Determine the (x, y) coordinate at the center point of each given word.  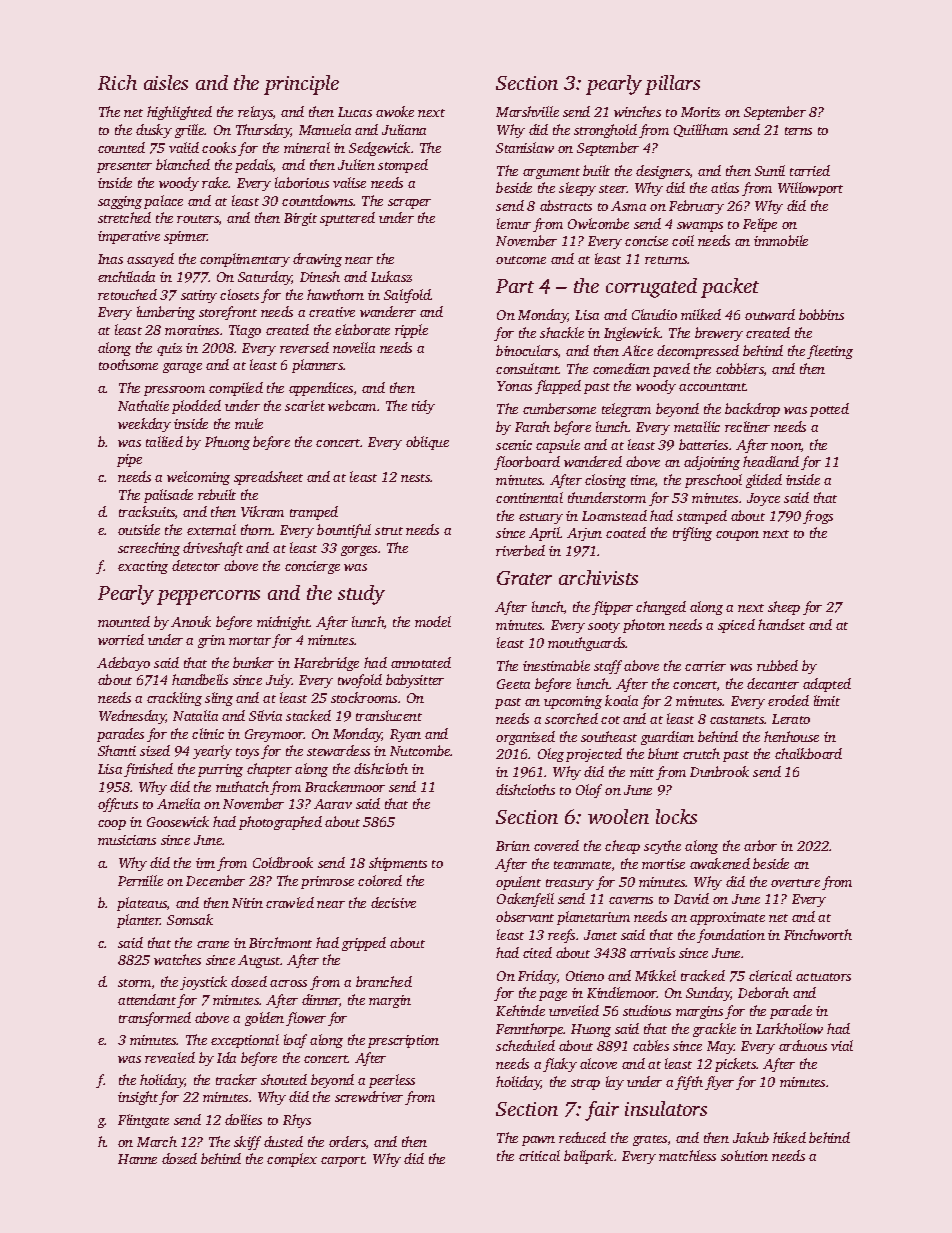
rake (215, 182)
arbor (760, 845)
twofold (360, 681)
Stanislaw (525, 147)
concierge (312, 567)
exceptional (245, 1041)
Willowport (810, 189)
